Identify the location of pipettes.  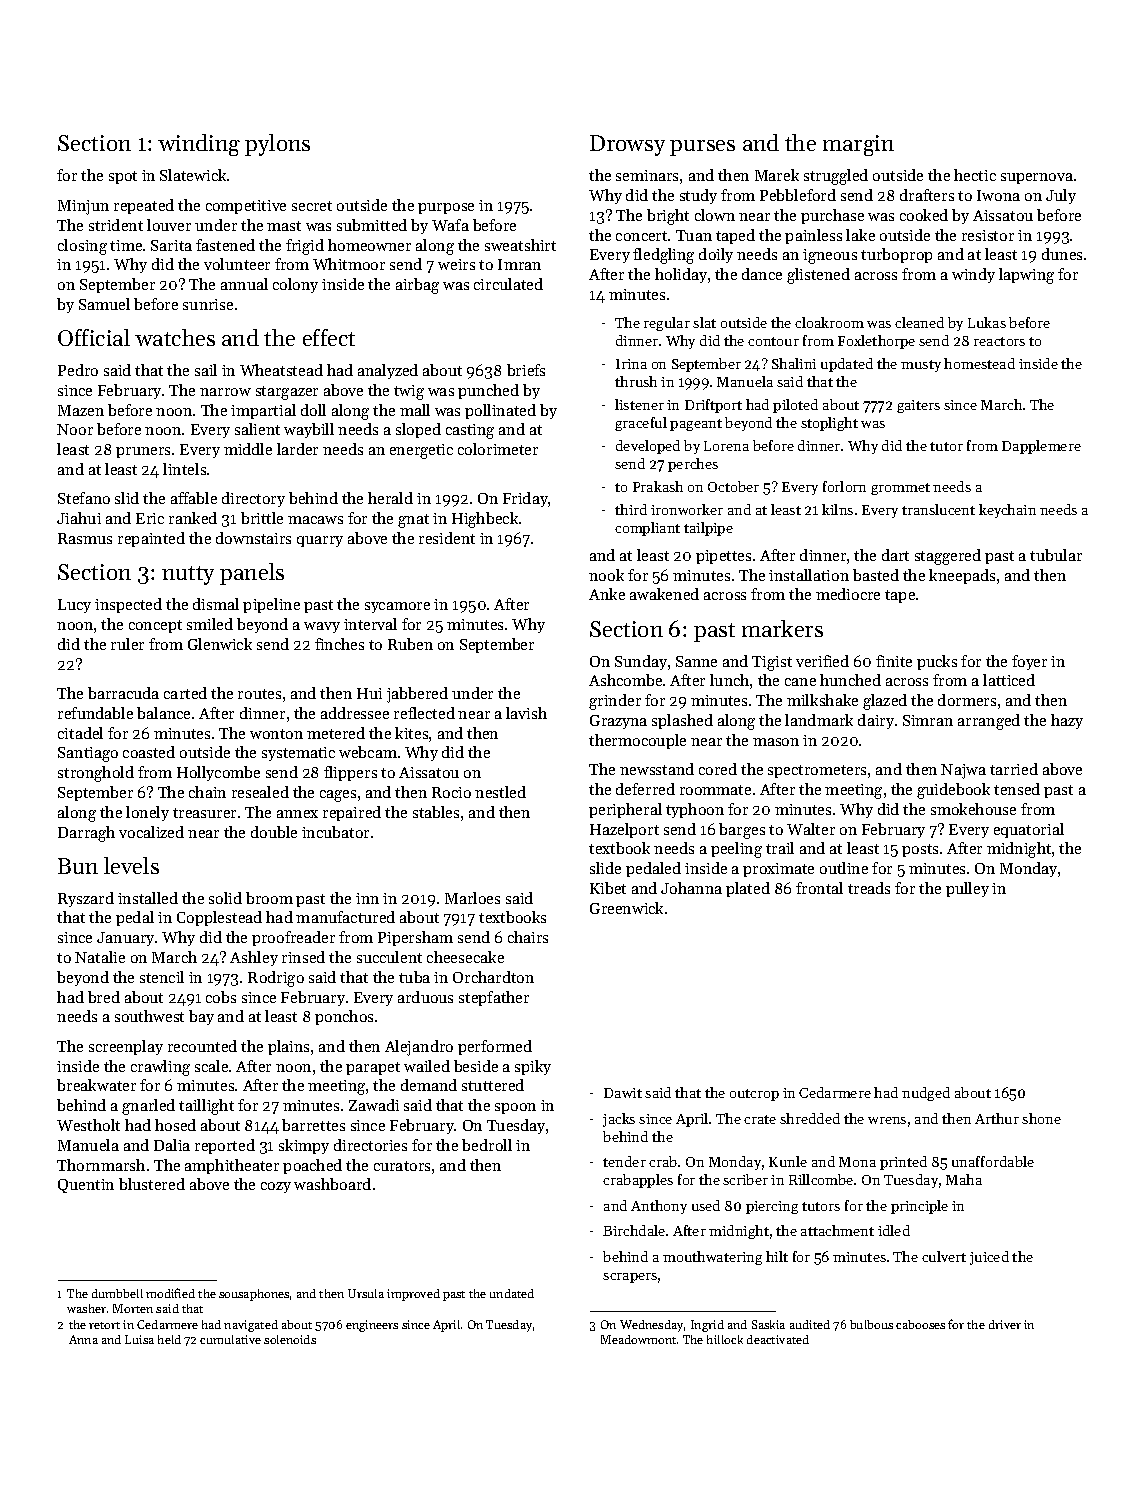
(723, 557).
